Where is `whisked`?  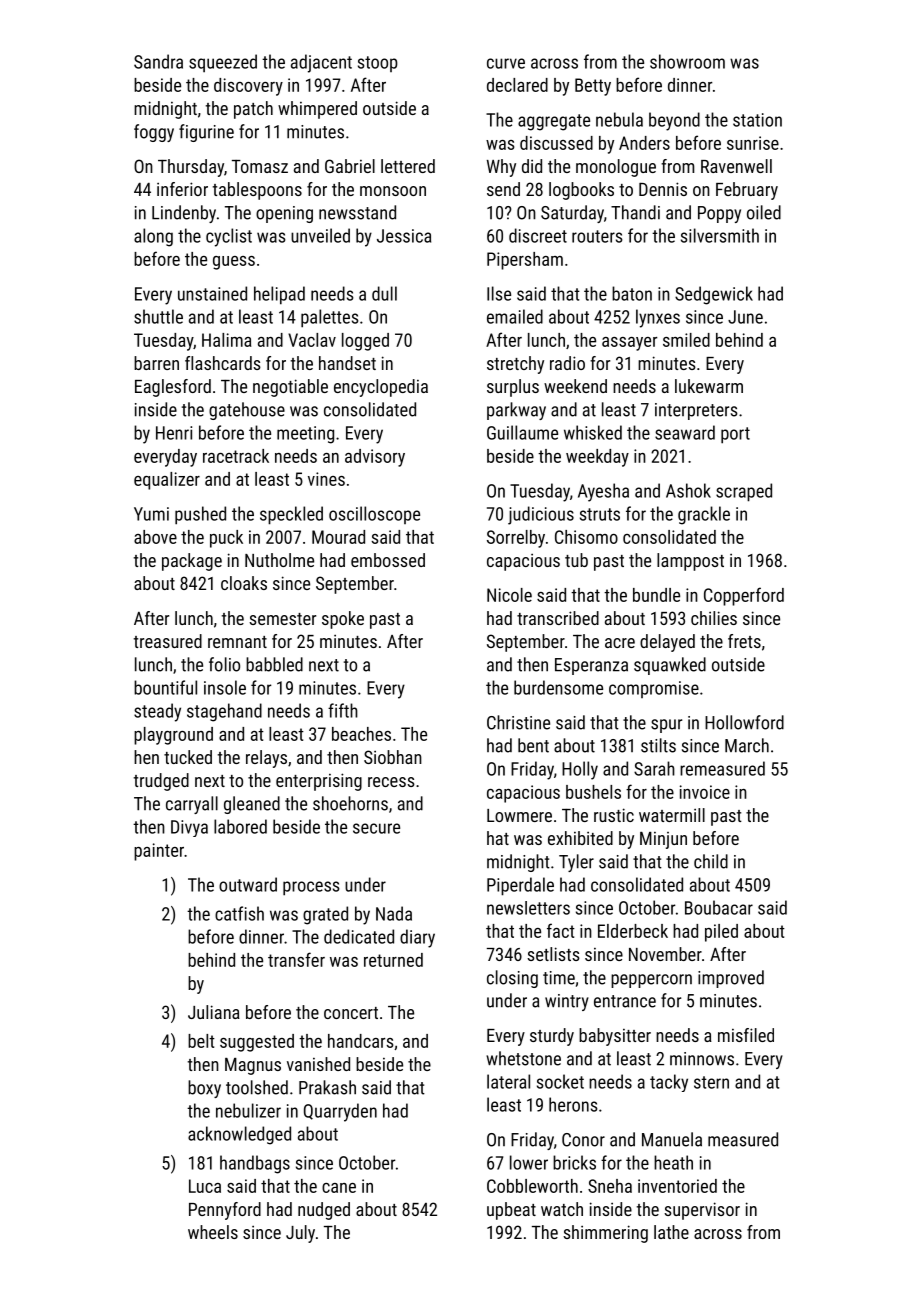
whisked is located at coordinates (593, 432).
